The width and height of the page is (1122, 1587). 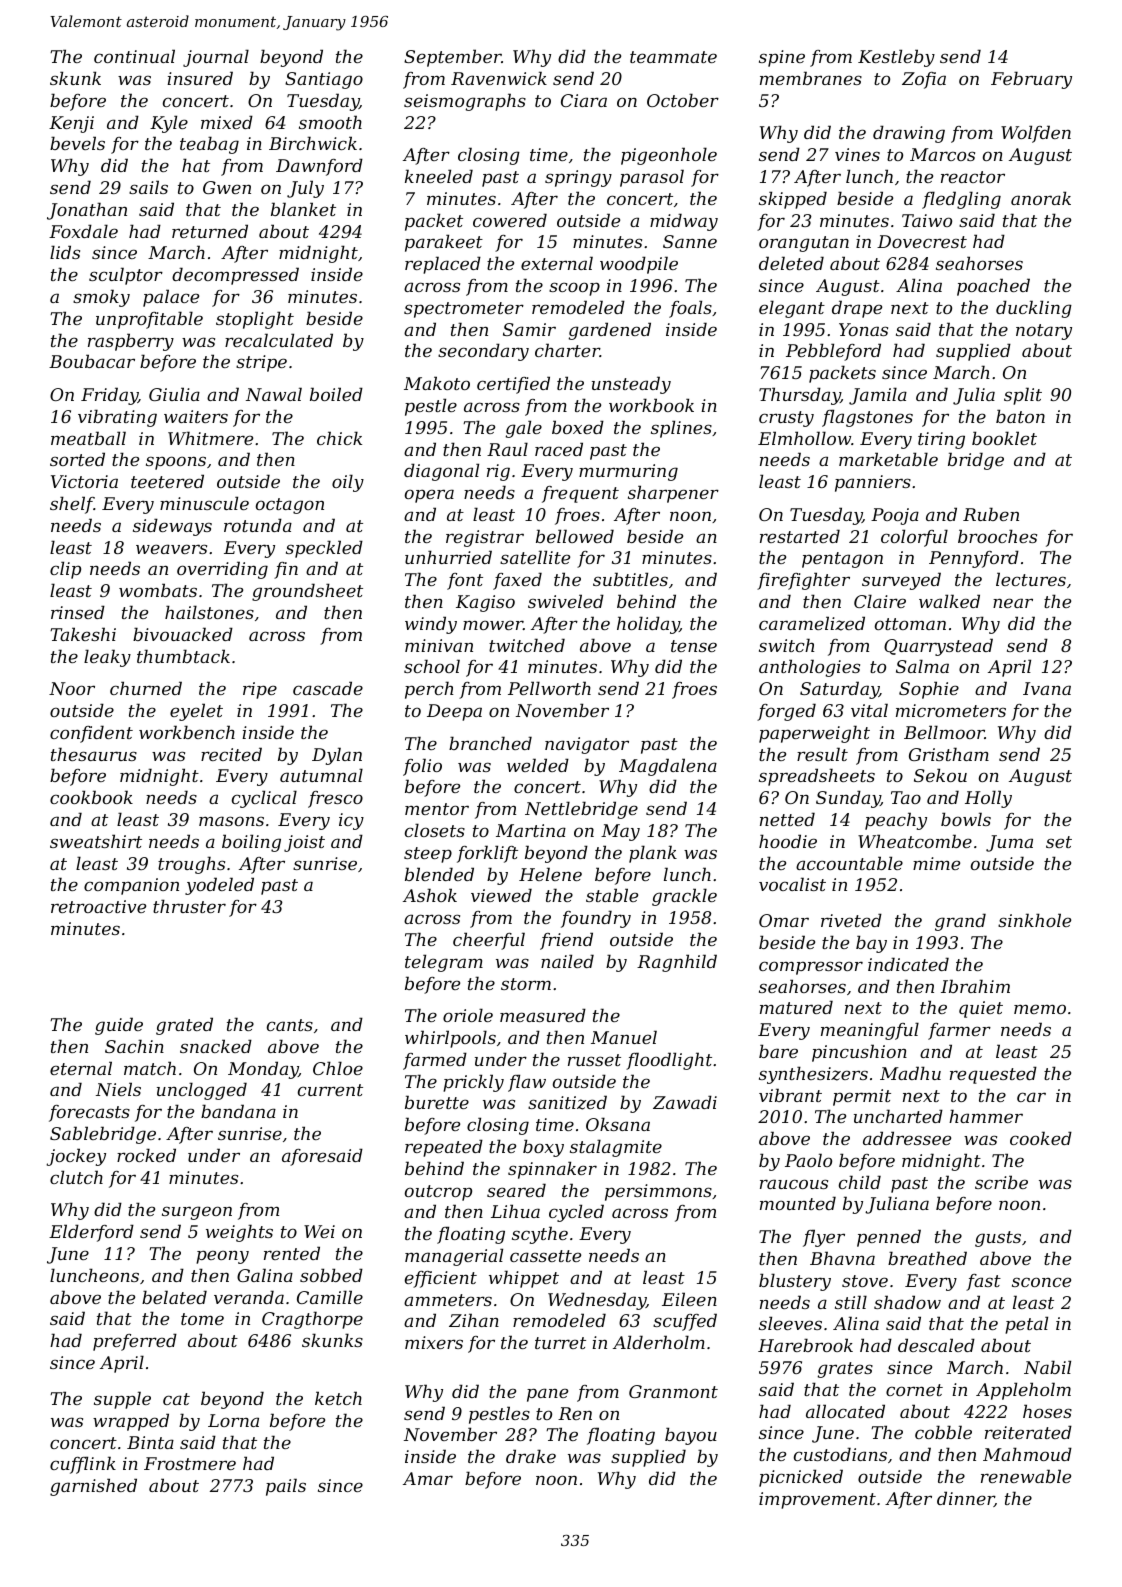 What do you see at coordinates (286, 1487) in the page?
I see `pails` at bounding box center [286, 1487].
